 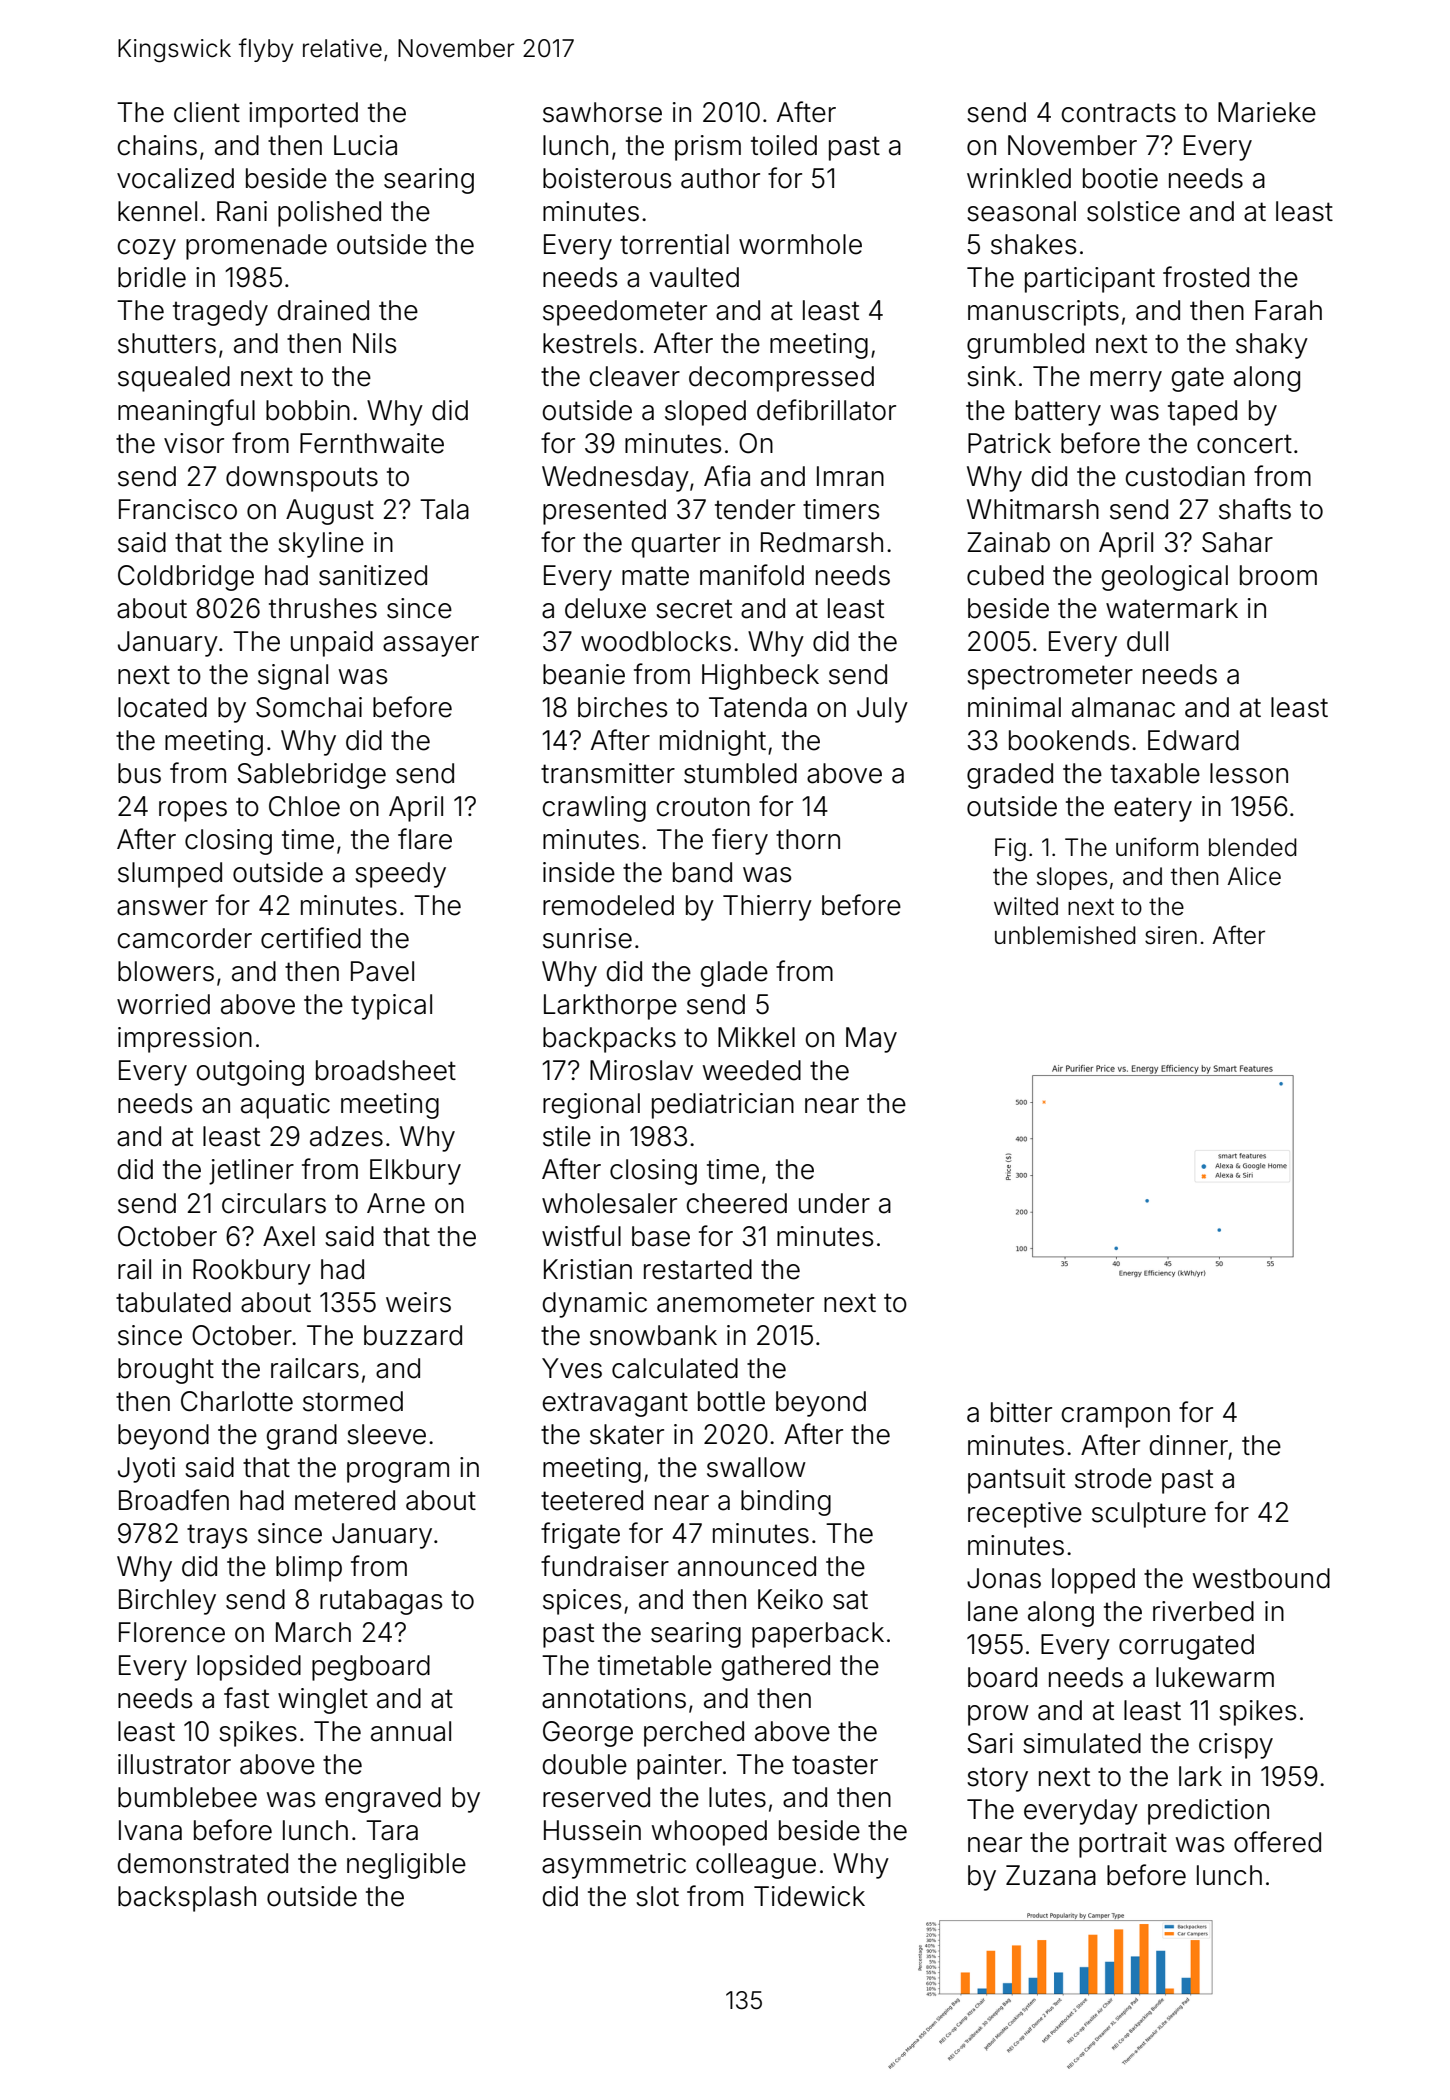 What do you see at coordinates (311, 938) in the page?
I see `certified` at bounding box center [311, 938].
